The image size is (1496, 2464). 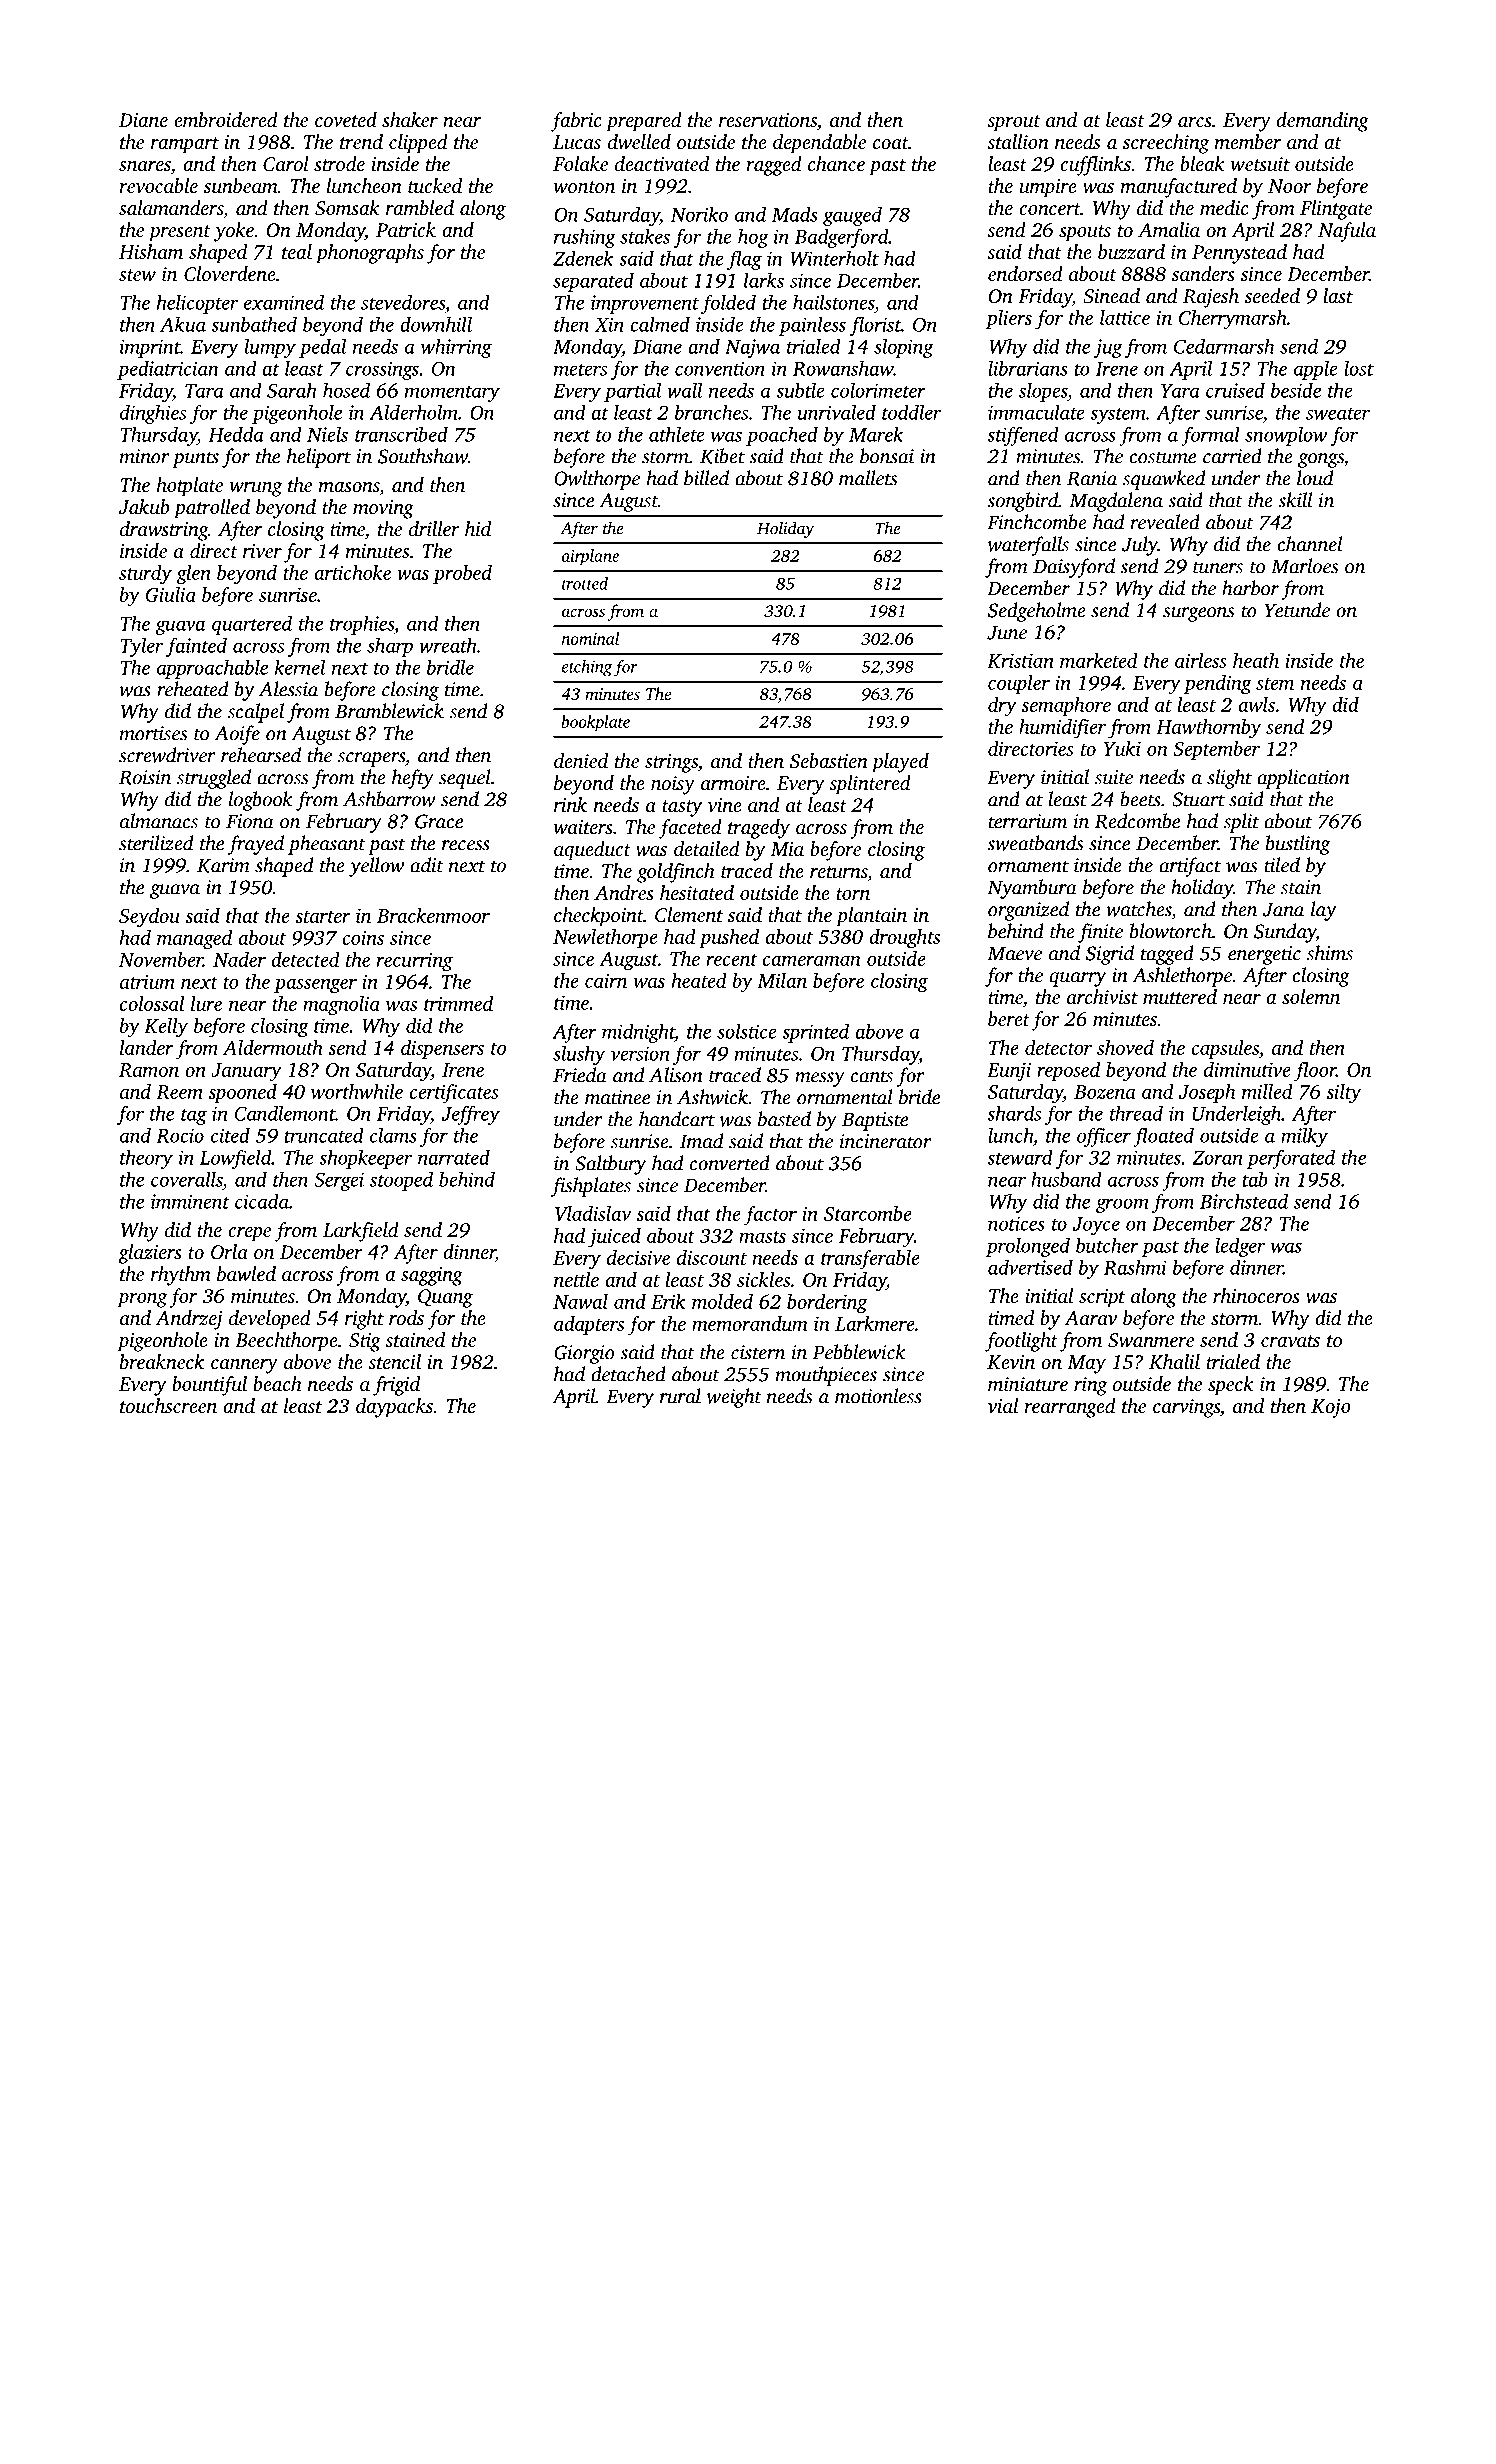 I want to click on hotplate, so click(x=189, y=487).
